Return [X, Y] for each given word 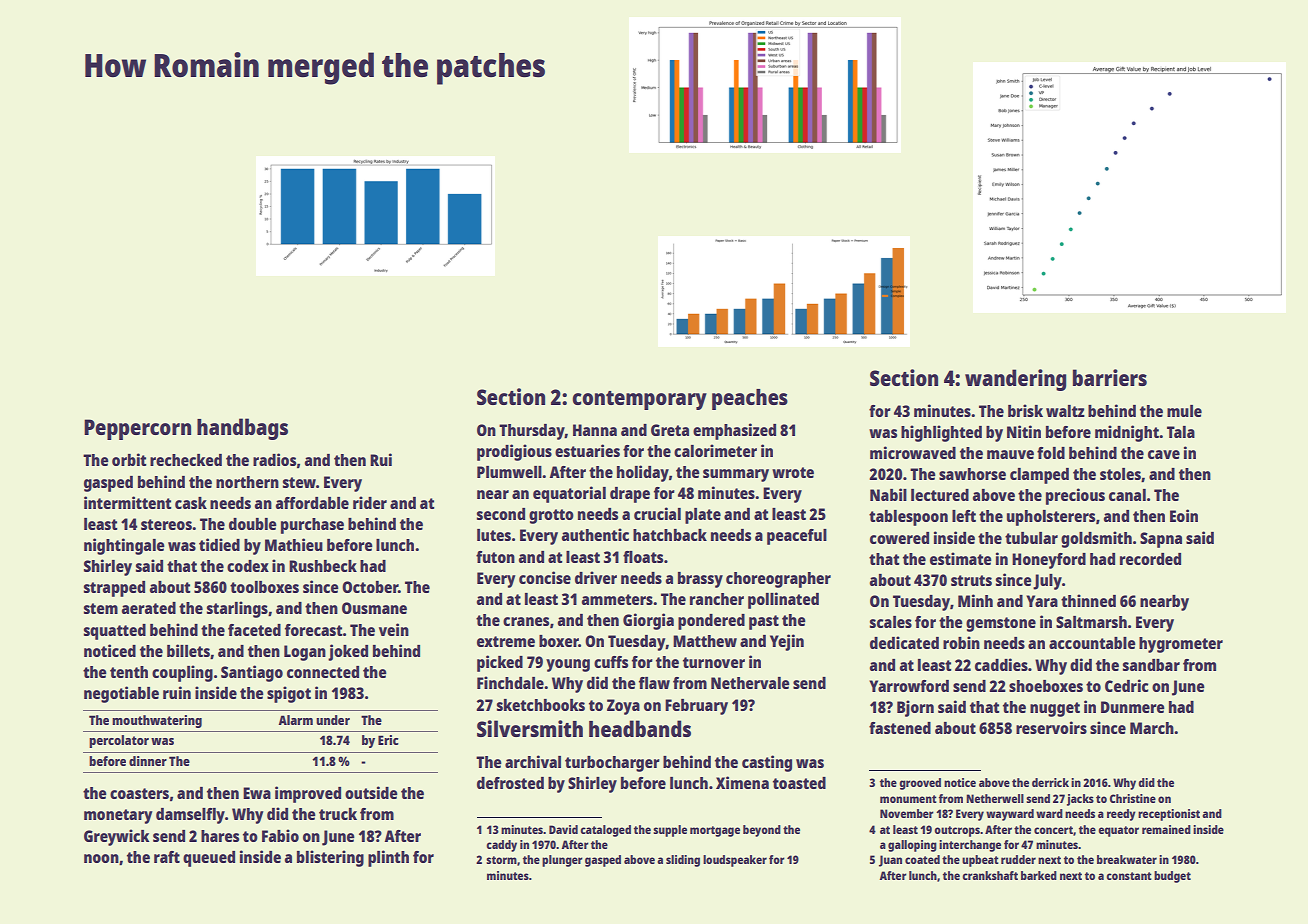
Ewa [257, 793]
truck [338, 814]
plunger [562, 861]
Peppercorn [137, 429]
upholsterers [1051, 518]
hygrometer [1181, 645]
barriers [1110, 377]
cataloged [606, 831]
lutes [494, 535]
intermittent [128, 502]
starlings [237, 609]
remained [1166, 829]
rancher [717, 599]
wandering [1016, 380]
